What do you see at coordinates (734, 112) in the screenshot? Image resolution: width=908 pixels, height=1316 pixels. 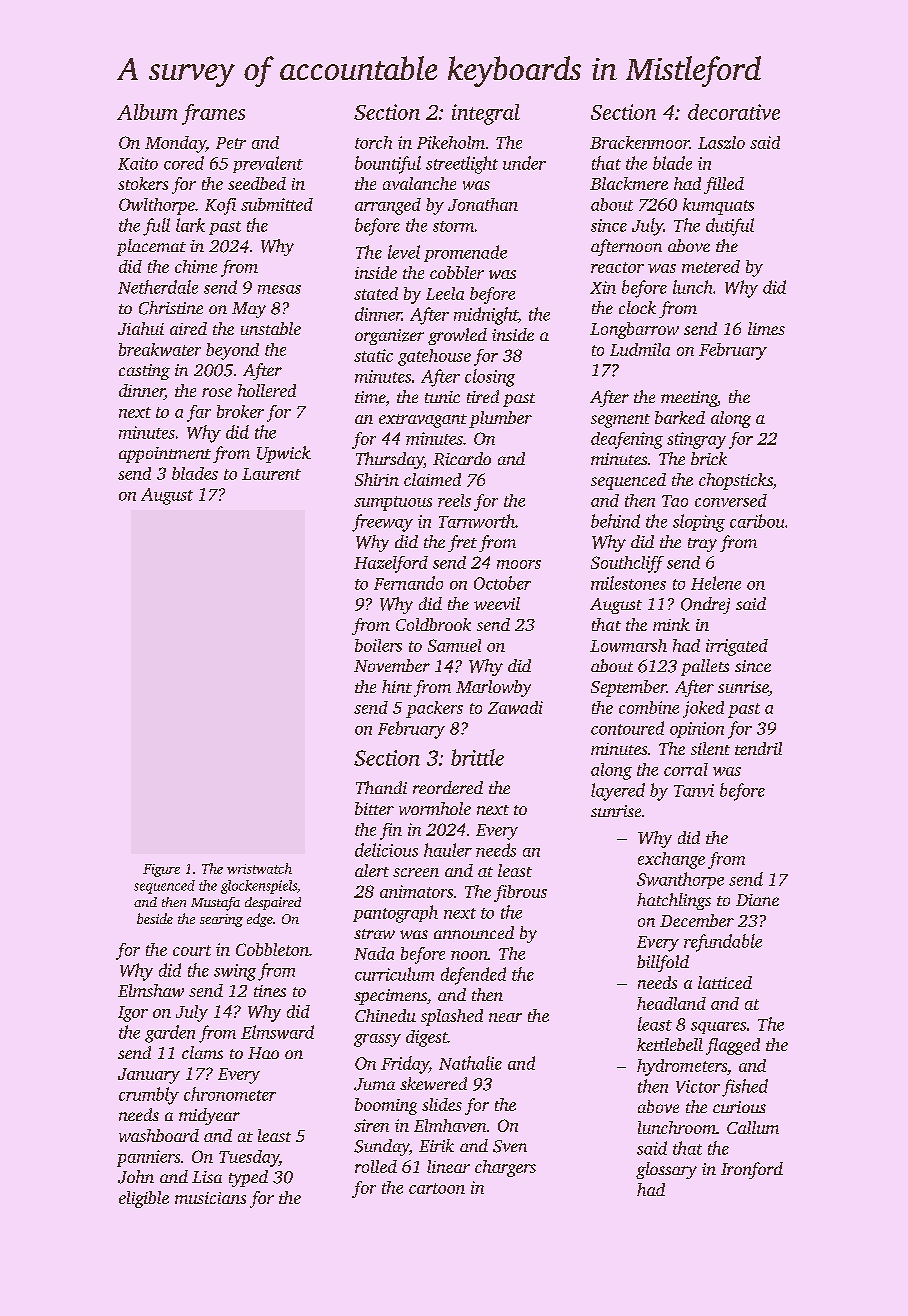 I see `decorative` at bounding box center [734, 112].
